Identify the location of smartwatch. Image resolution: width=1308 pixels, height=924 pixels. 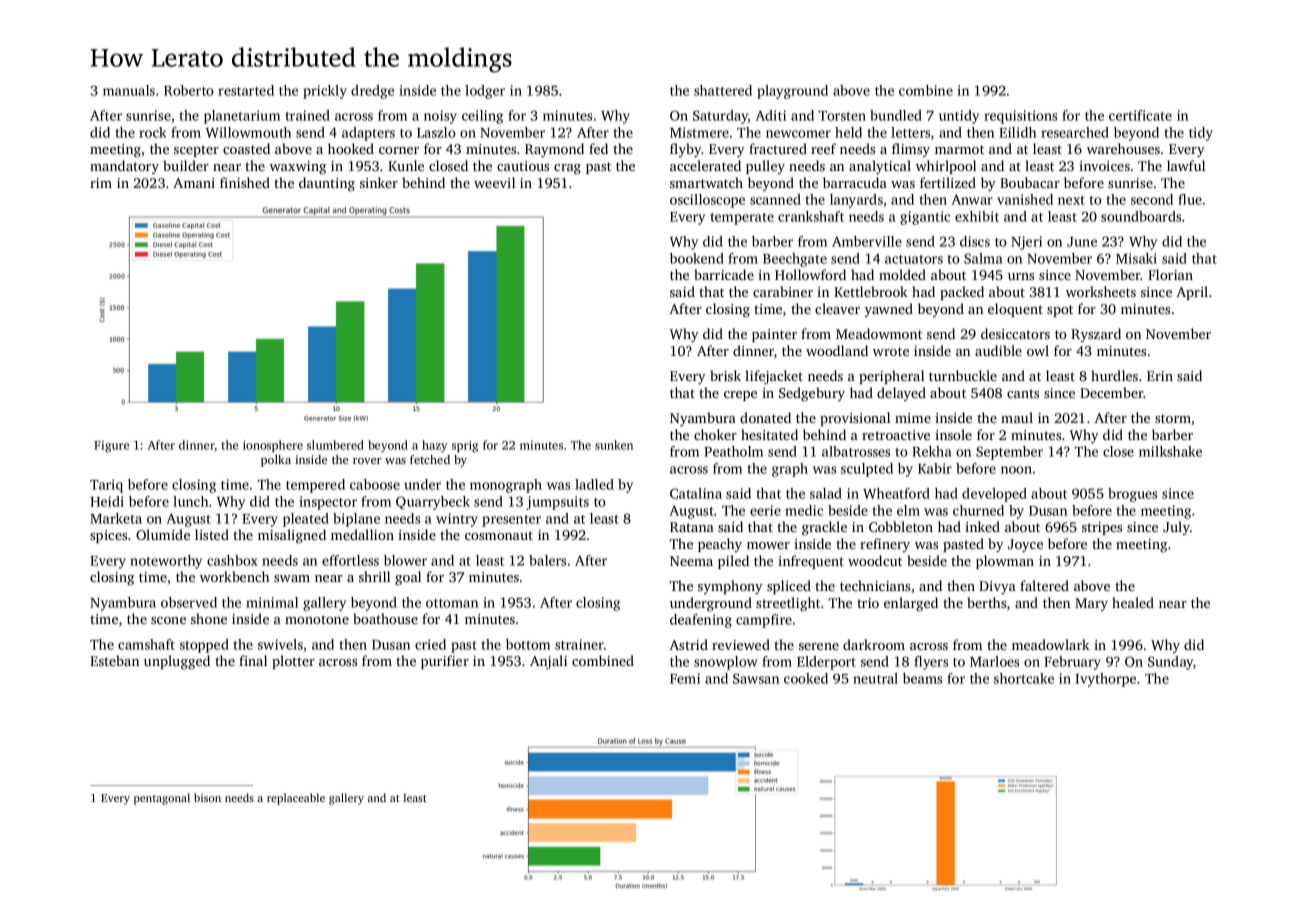
(706, 182).
